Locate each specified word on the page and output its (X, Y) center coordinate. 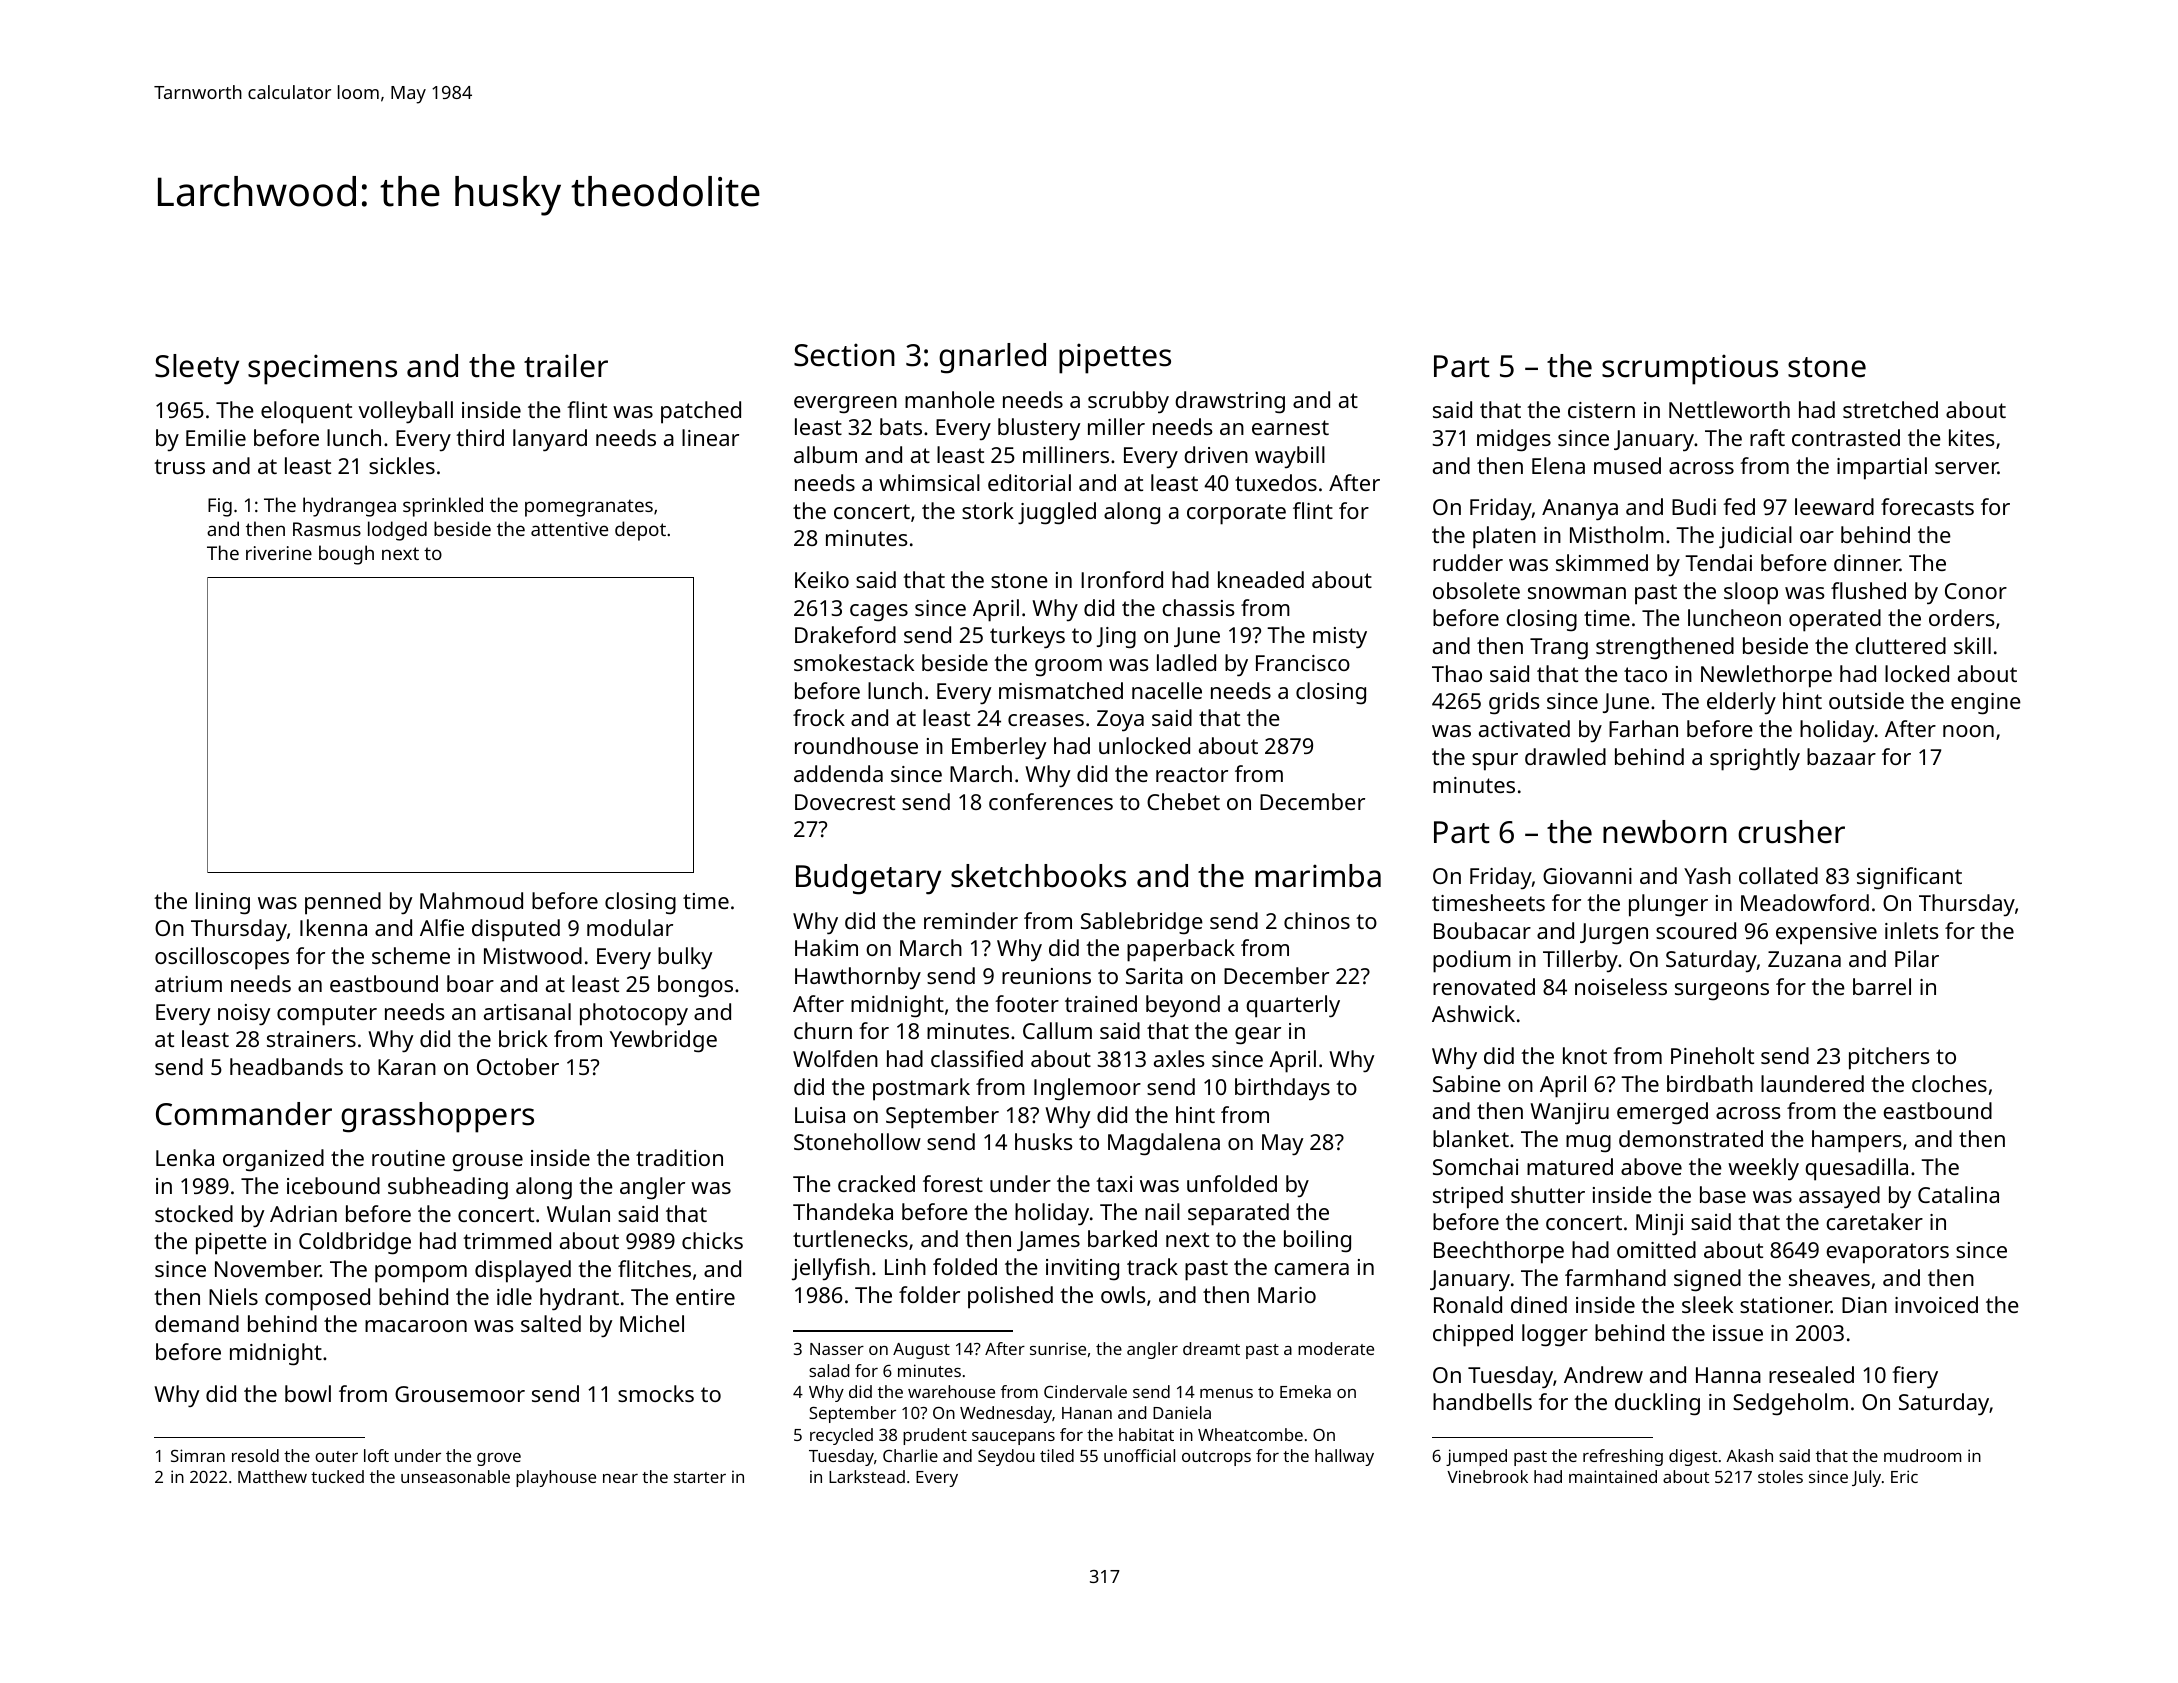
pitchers (1889, 1058)
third (480, 437)
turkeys (1027, 637)
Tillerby (1580, 961)
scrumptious (1690, 369)
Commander (244, 1114)
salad (829, 1370)
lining (223, 903)
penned (343, 903)
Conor (1976, 591)
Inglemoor (1087, 1089)
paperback (1181, 950)
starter (700, 1477)
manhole (950, 399)
